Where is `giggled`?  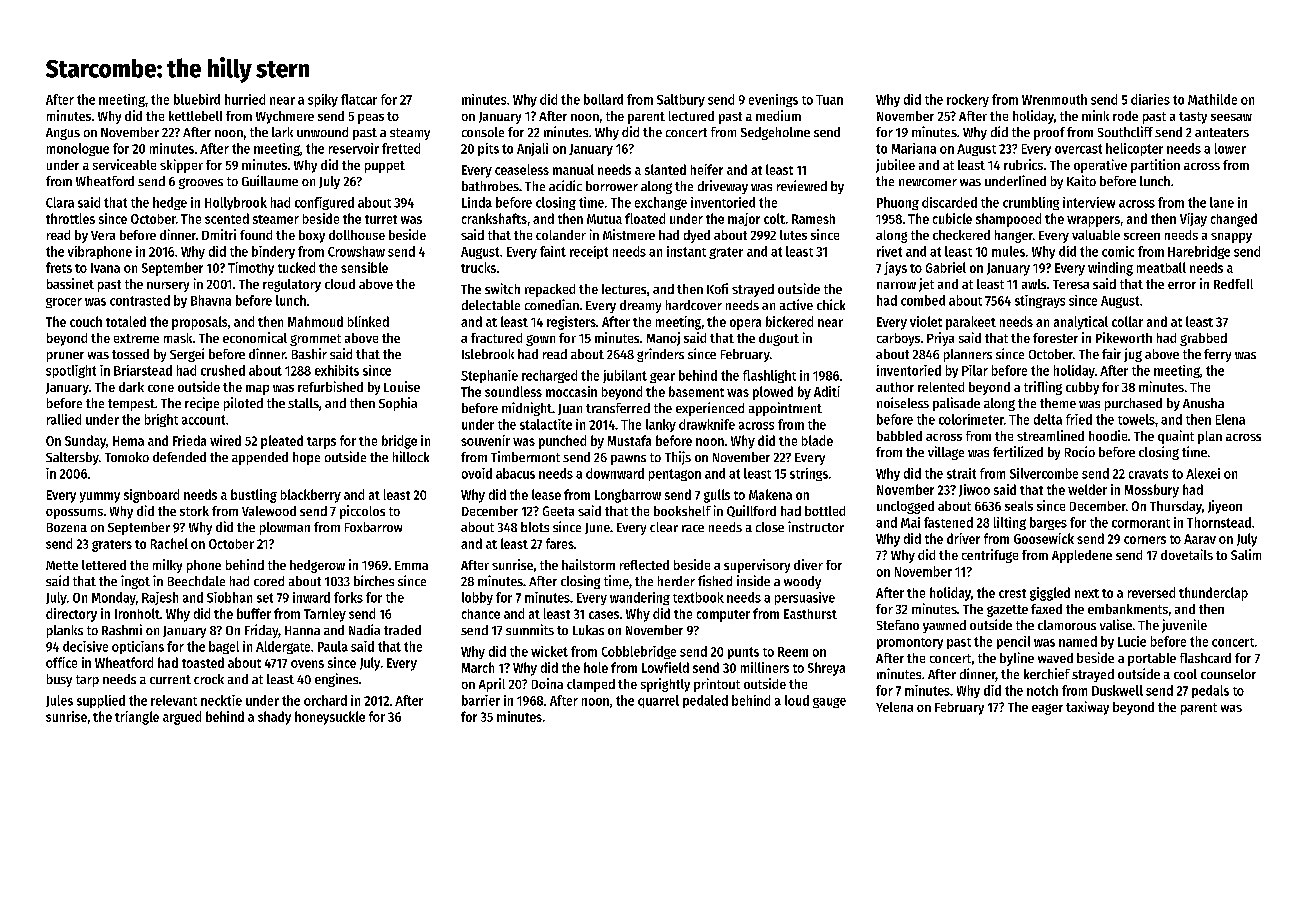 giggled is located at coordinates (1050, 594).
